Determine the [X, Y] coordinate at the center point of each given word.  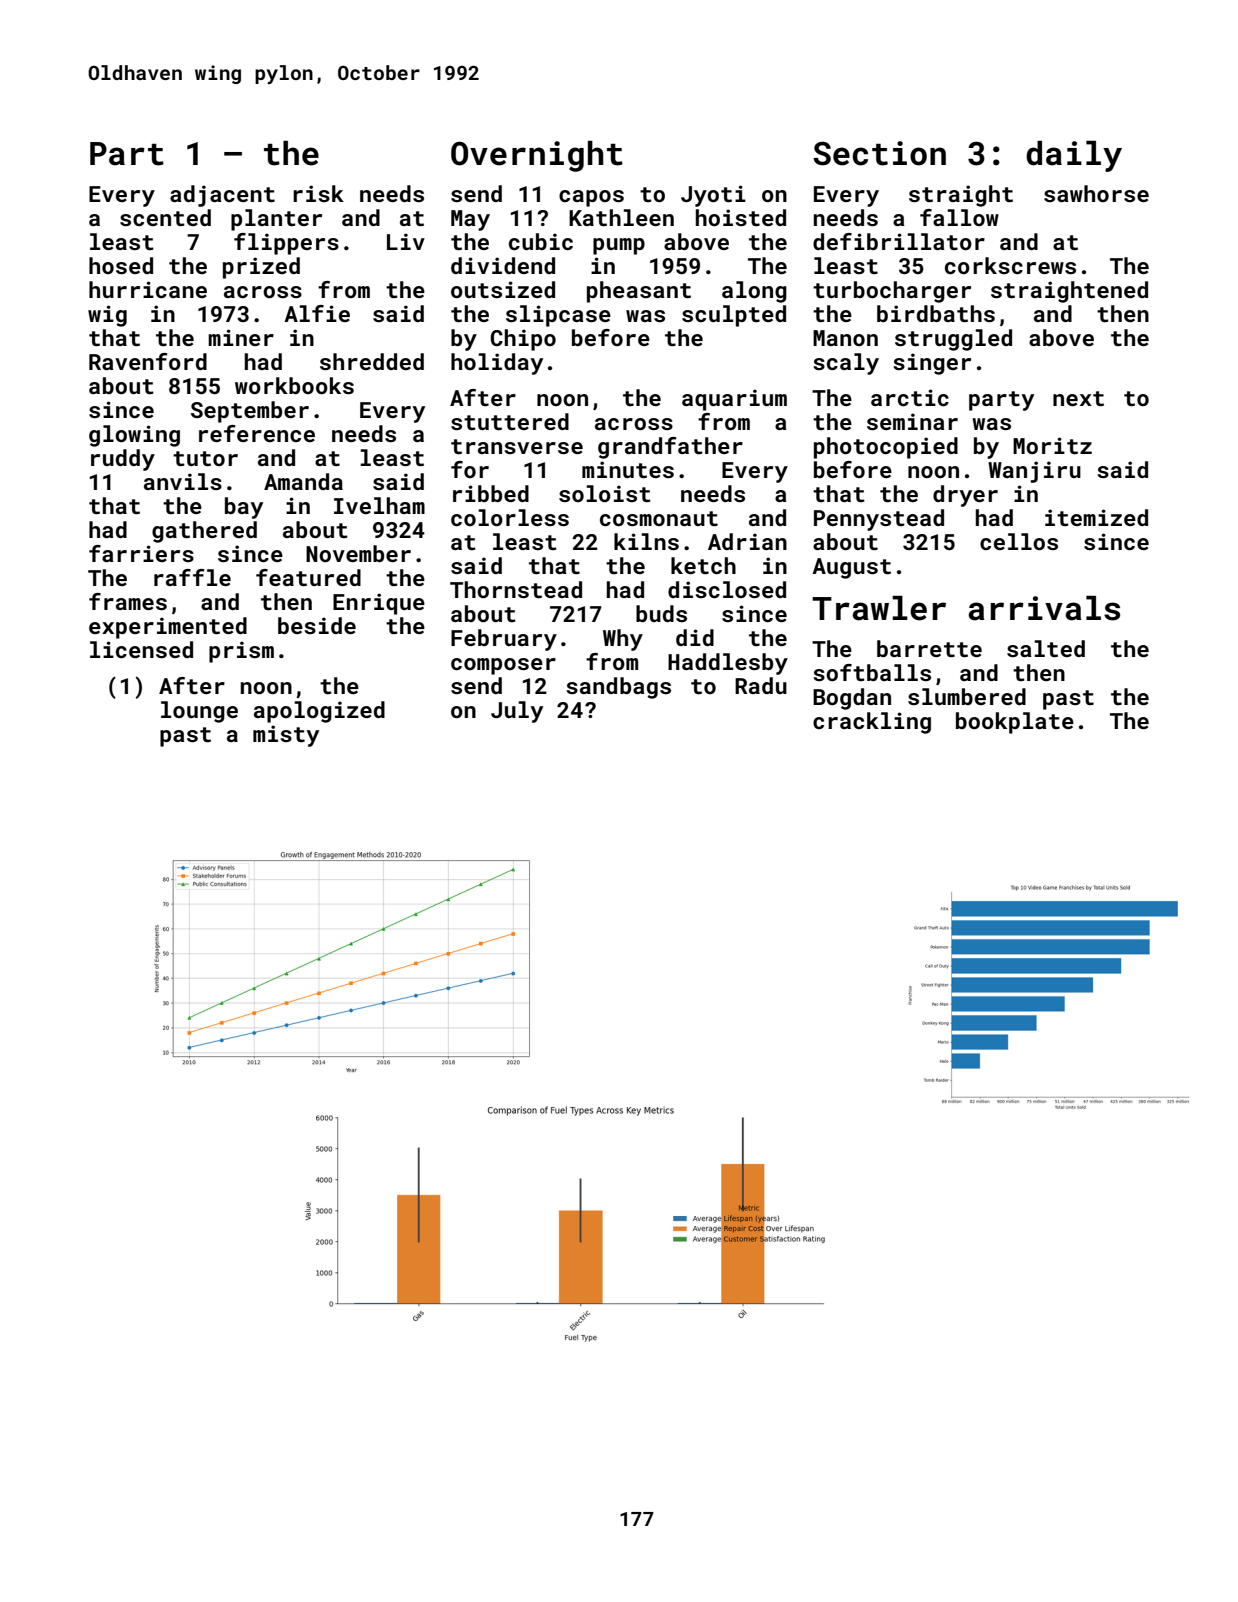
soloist [605, 493]
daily [1074, 156]
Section [879, 153]
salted [1046, 648]
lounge [199, 712]
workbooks [294, 385]
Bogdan [852, 699]
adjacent [222, 196]
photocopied [886, 448]
